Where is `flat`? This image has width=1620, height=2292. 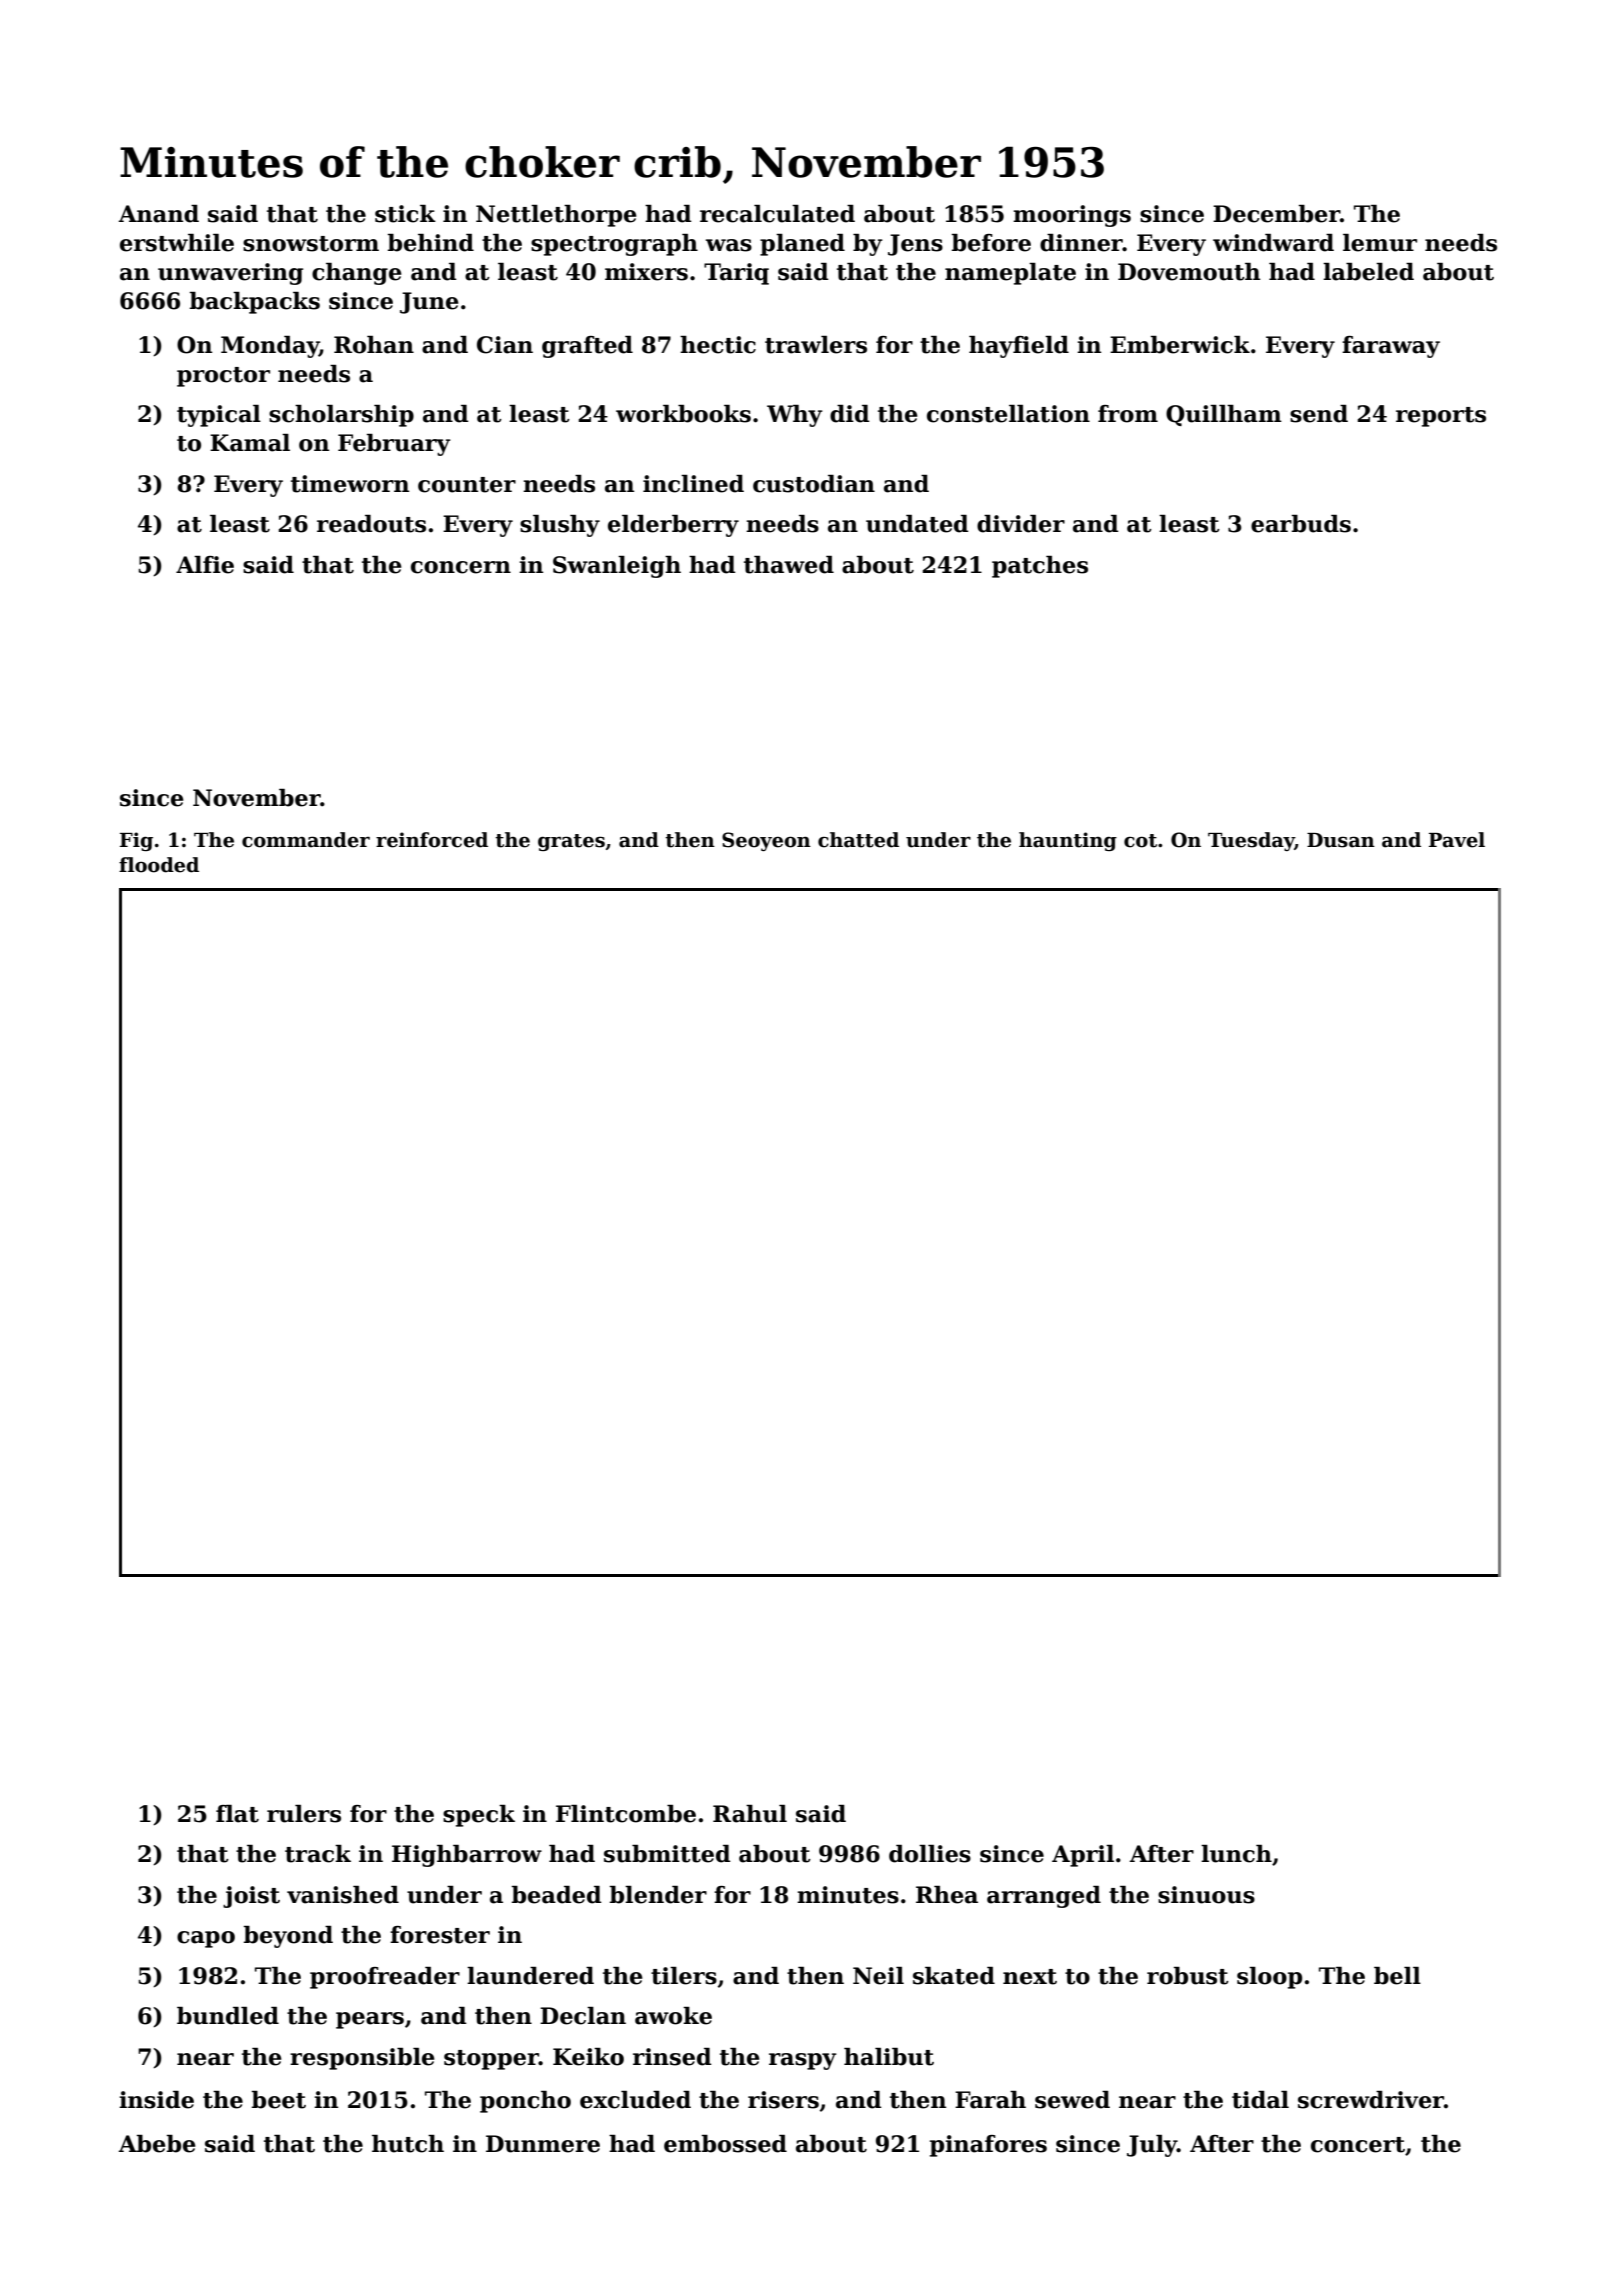 flat is located at coordinates (237, 1814).
